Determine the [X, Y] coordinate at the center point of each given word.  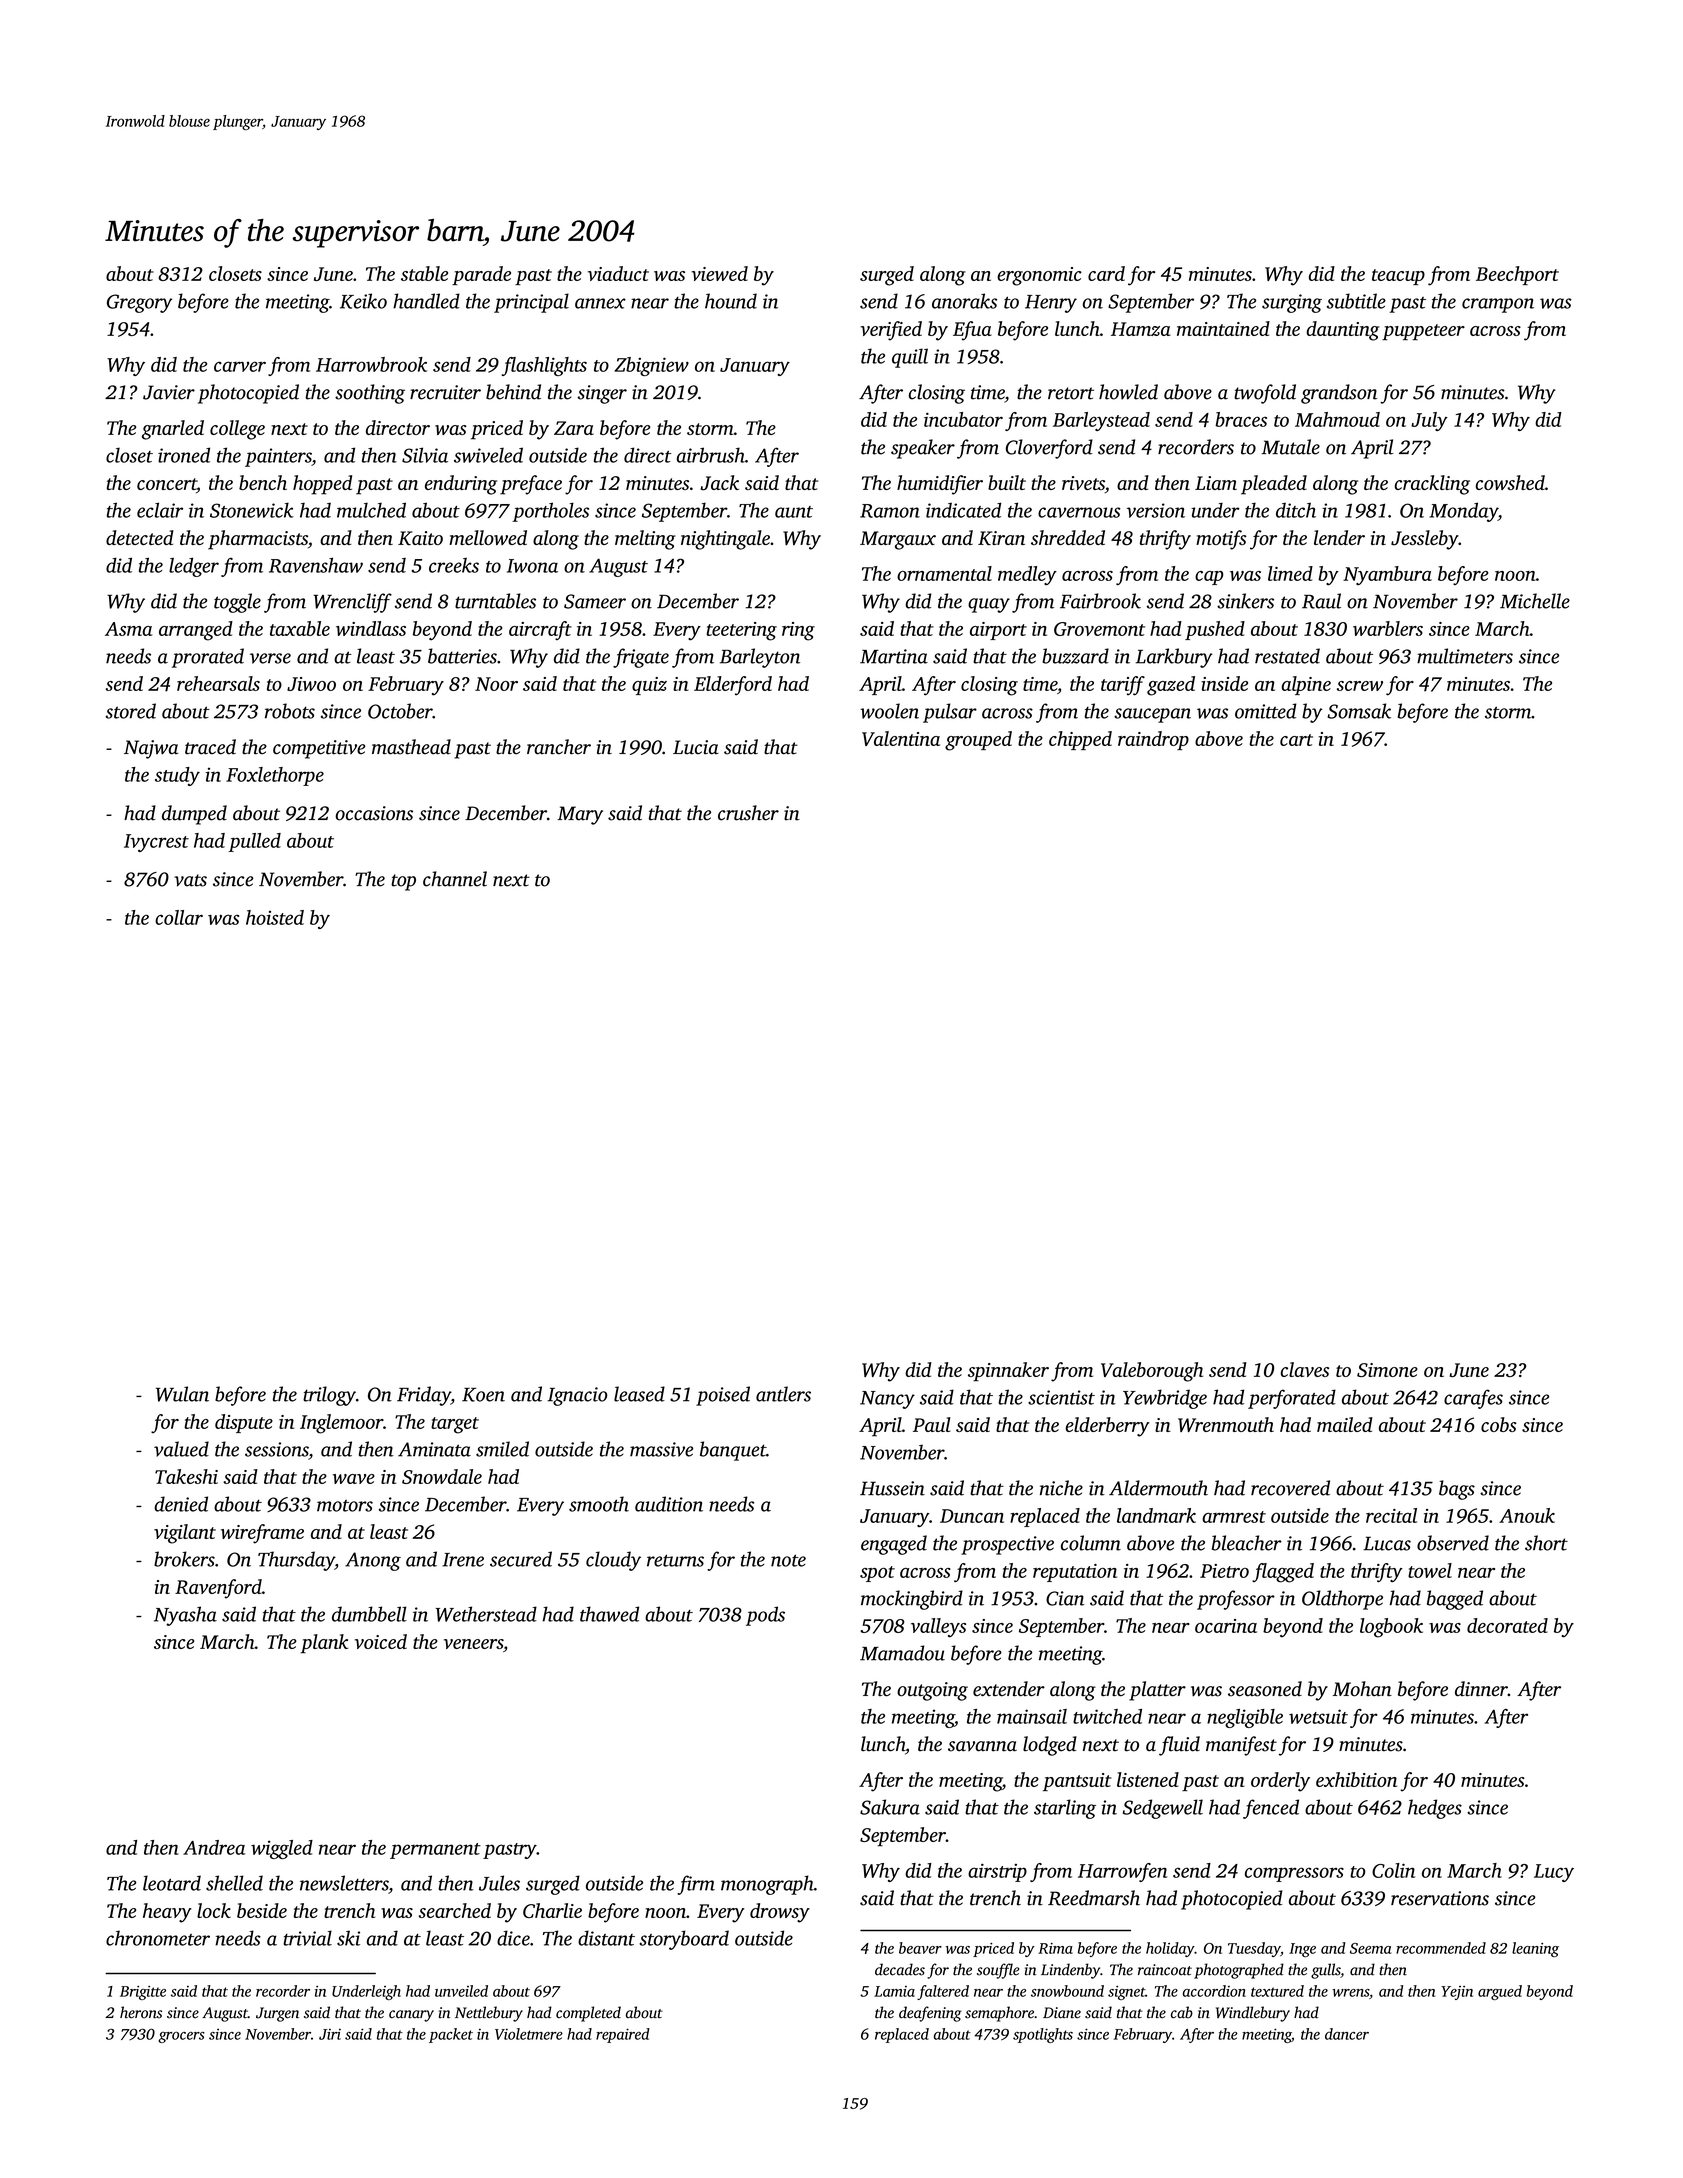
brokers [184, 1559]
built [1007, 482]
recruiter [445, 392]
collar [179, 917]
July [1429, 421]
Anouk [1527, 1515]
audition [669, 1504]
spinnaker [1008, 1372]
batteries [462, 656]
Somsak [1359, 711]
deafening [930, 2014]
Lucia [696, 747]
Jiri [330, 2034]
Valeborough [1152, 1372]
